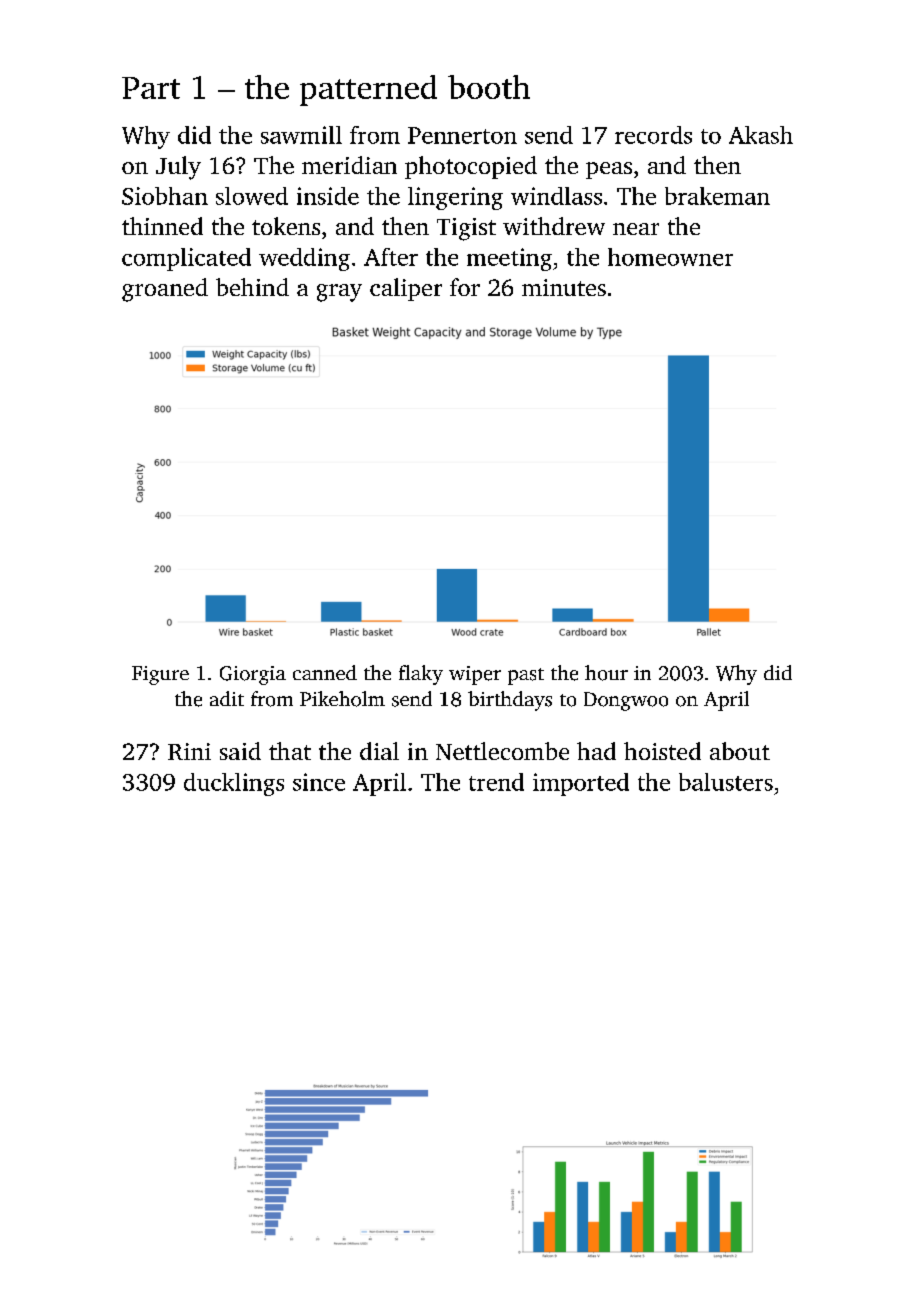 This image has height=1311, width=924. What do you see at coordinates (564, 287) in the image?
I see `minutes` at bounding box center [564, 287].
